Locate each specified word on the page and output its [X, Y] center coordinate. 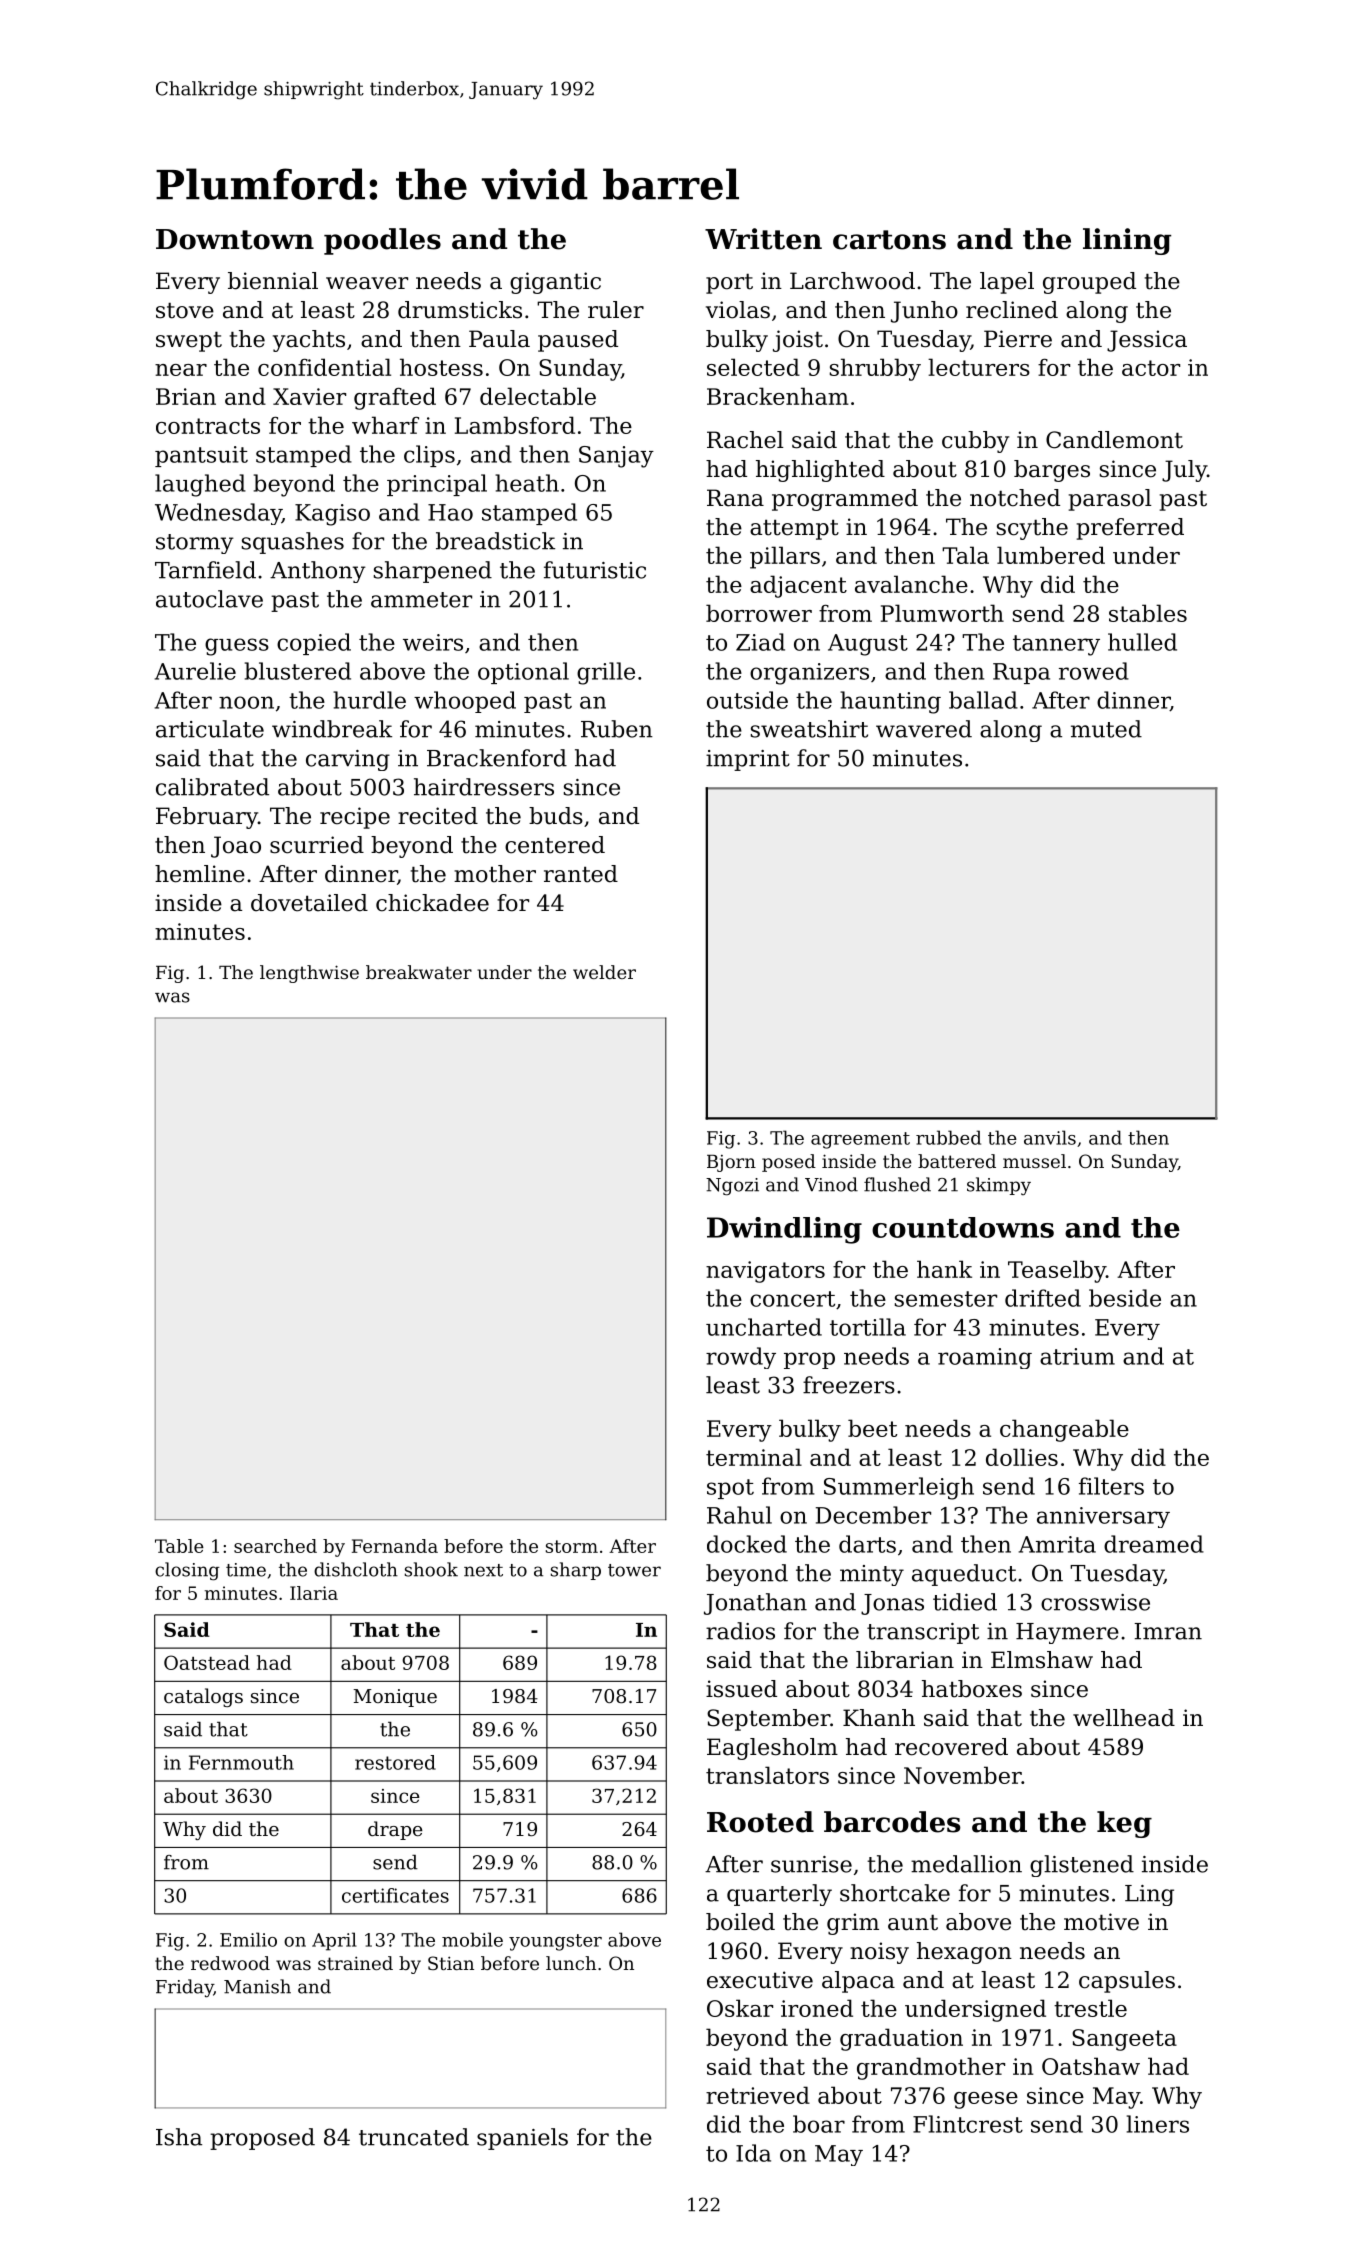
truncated [414, 2137]
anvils [1050, 1137]
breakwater [419, 972]
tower [634, 1570]
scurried [317, 845]
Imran [1168, 1631]
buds [556, 816]
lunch [571, 1963]
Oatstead [207, 1662]
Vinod [831, 1184]
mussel [1034, 1161]
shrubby [875, 369]
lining [1127, 241]
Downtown [235, 239]
